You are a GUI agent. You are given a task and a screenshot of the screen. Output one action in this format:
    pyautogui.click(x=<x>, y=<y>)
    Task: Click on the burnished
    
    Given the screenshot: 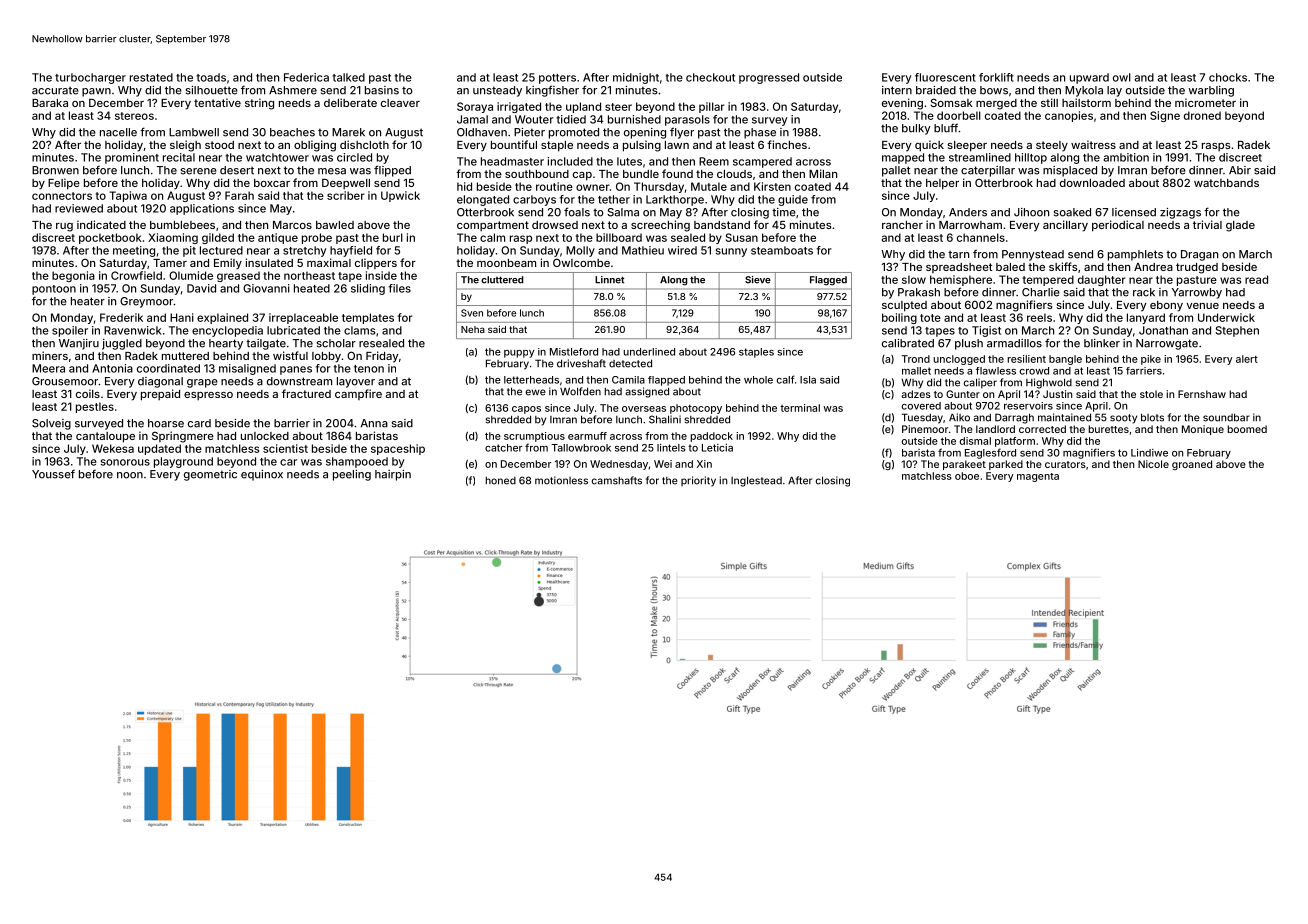 What is the action you would take?
    pyautogui.click(x=634, y=119)
